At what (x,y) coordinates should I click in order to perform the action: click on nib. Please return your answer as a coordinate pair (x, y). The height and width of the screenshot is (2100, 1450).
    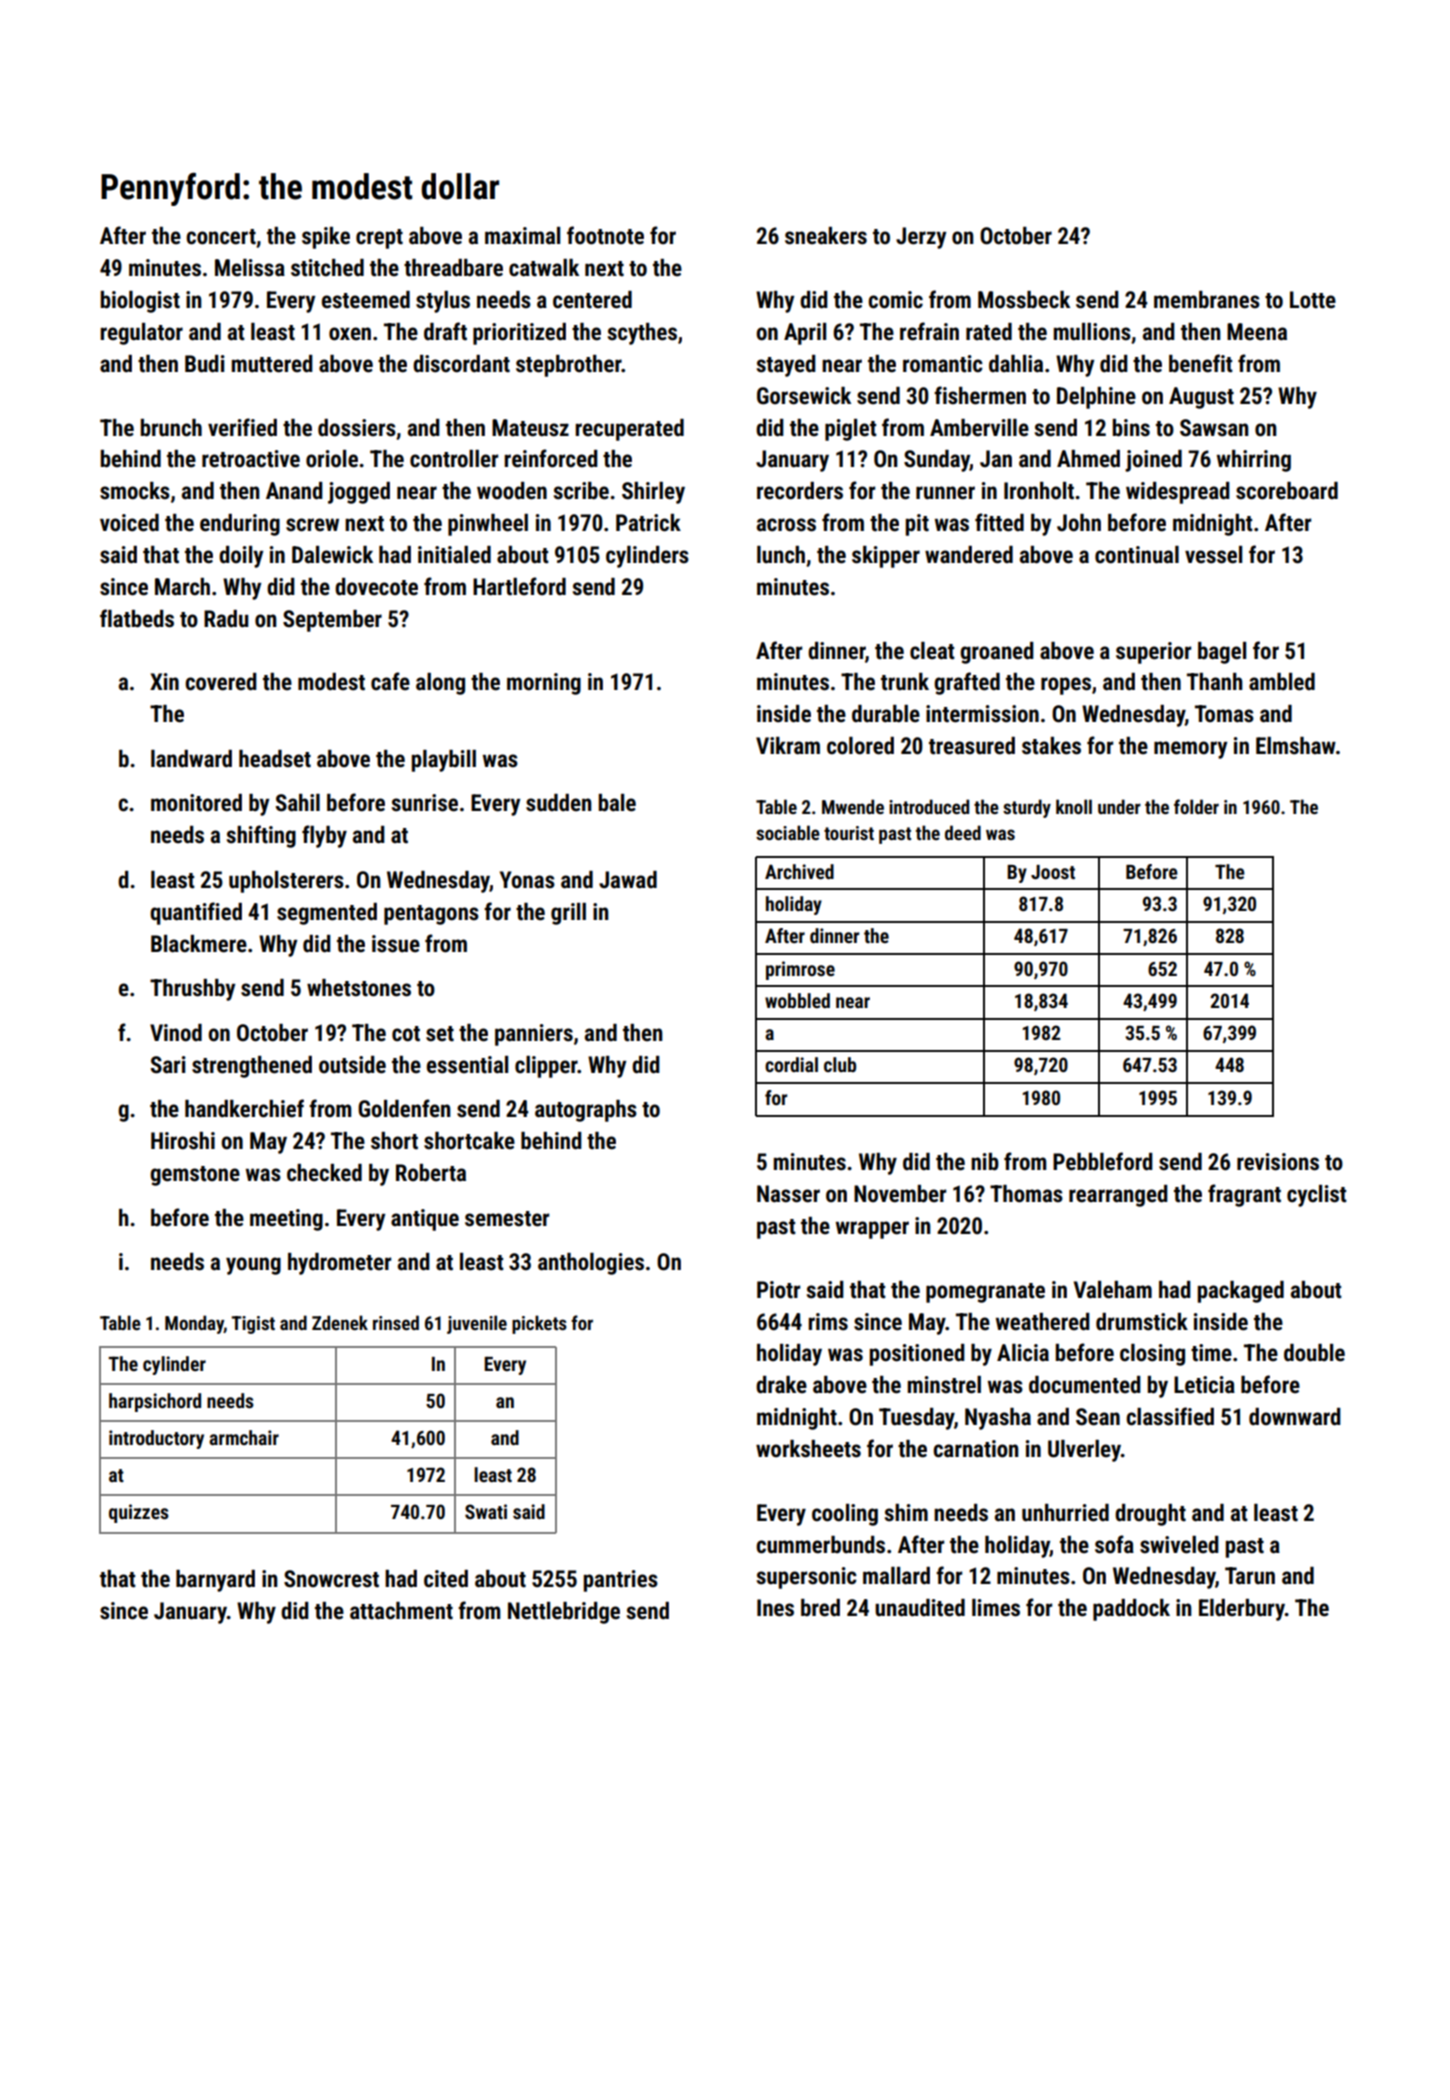
    Looking at the image, I should click on (985, 1162).
